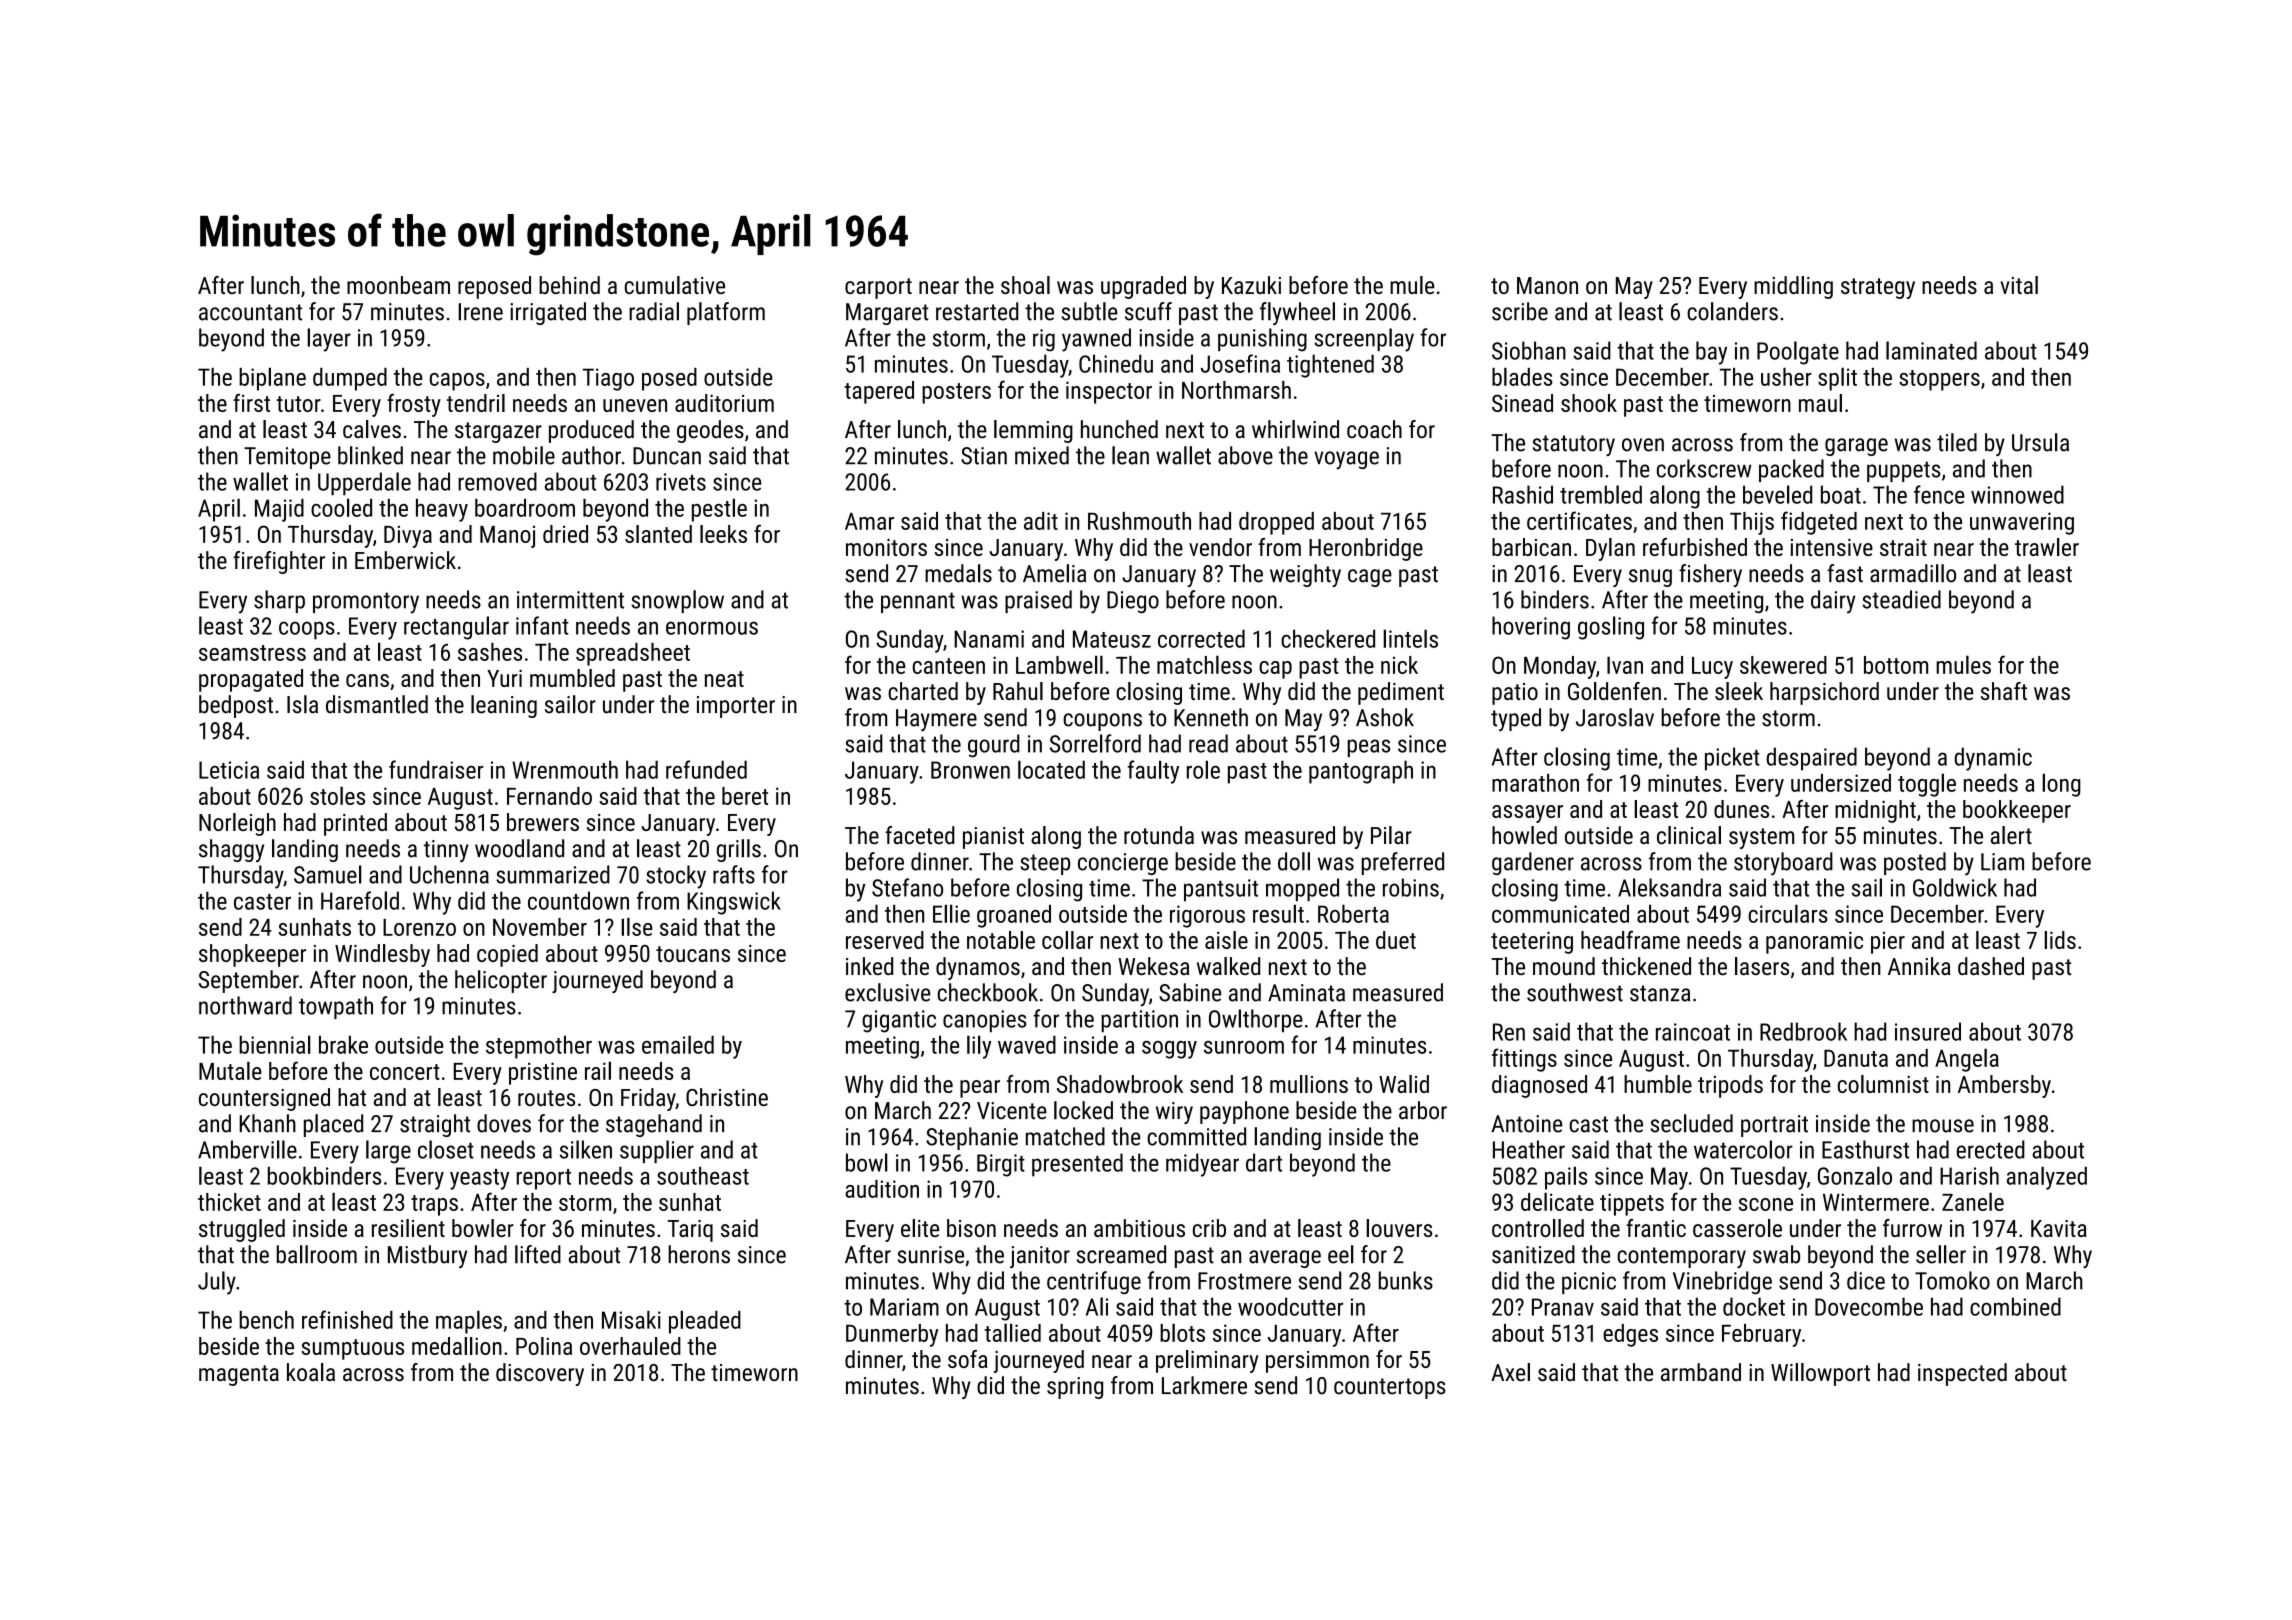 The image size is (2292, 1620). I want to click on rigorous, so click(1207, 916).
